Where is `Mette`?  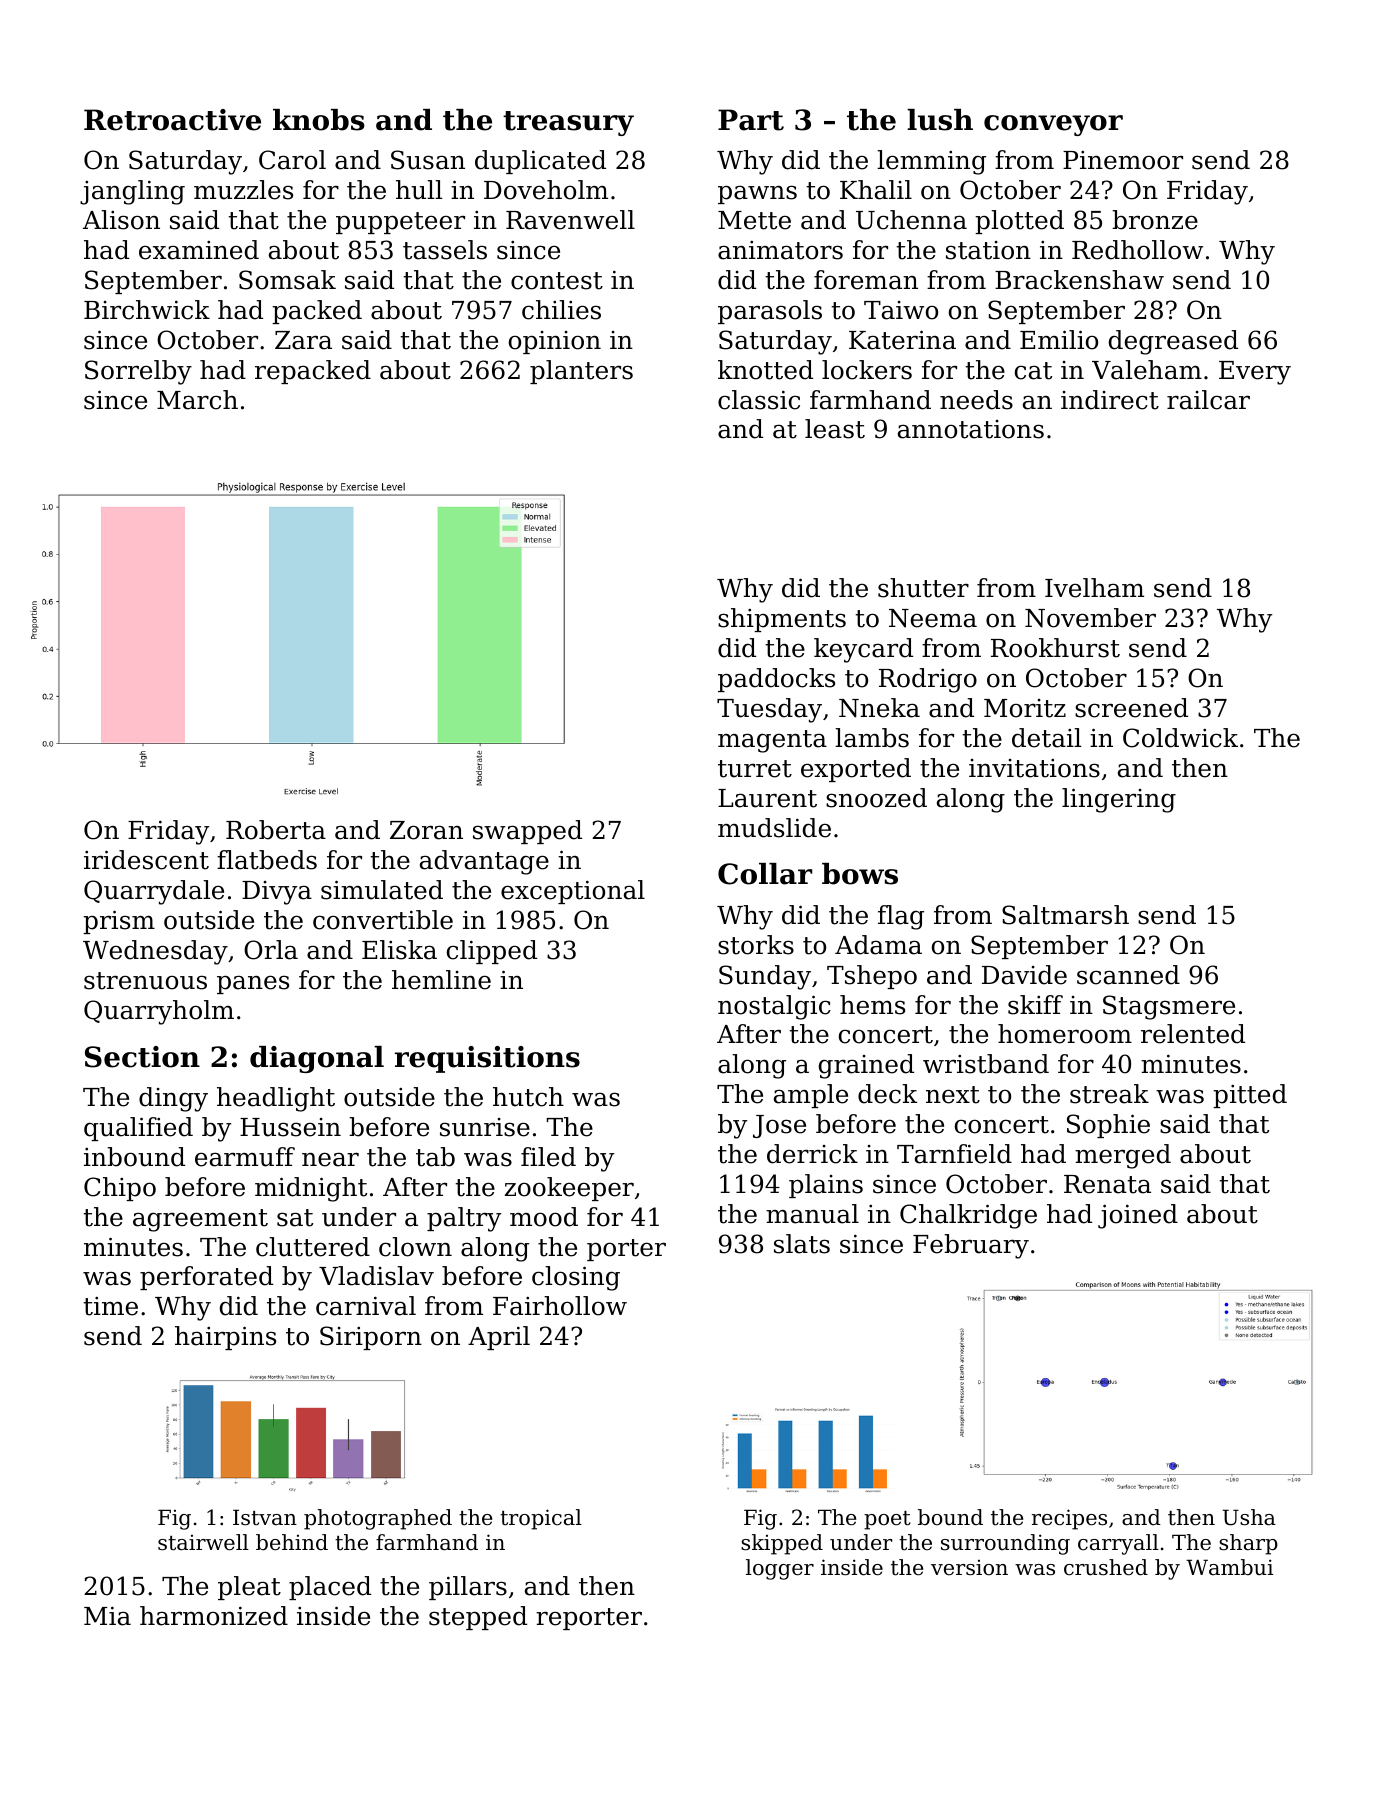 Mette is located at coordinates (754, 220).
